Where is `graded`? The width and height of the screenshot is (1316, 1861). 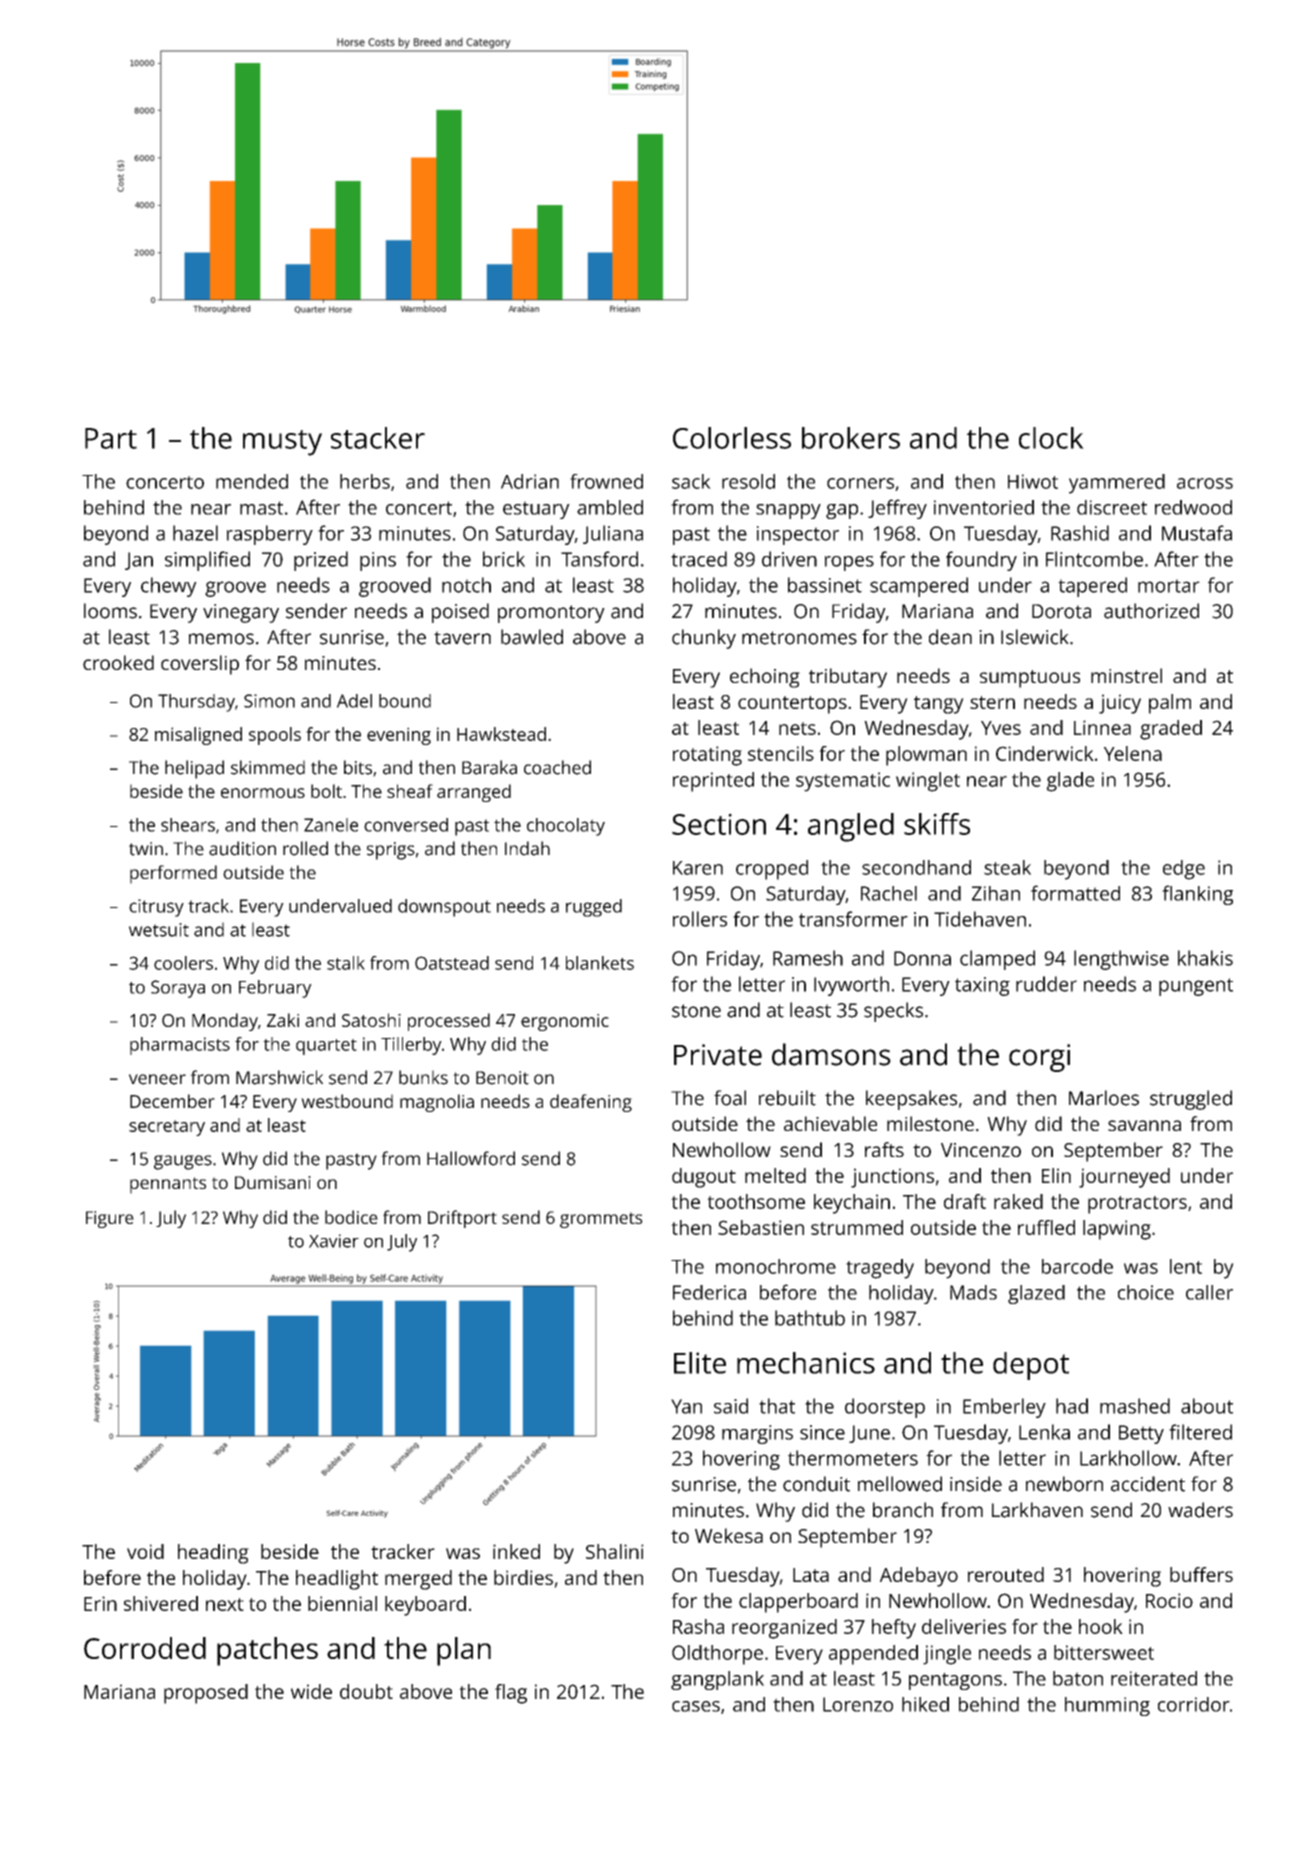 graded is located at coordinates (1171, 730).
